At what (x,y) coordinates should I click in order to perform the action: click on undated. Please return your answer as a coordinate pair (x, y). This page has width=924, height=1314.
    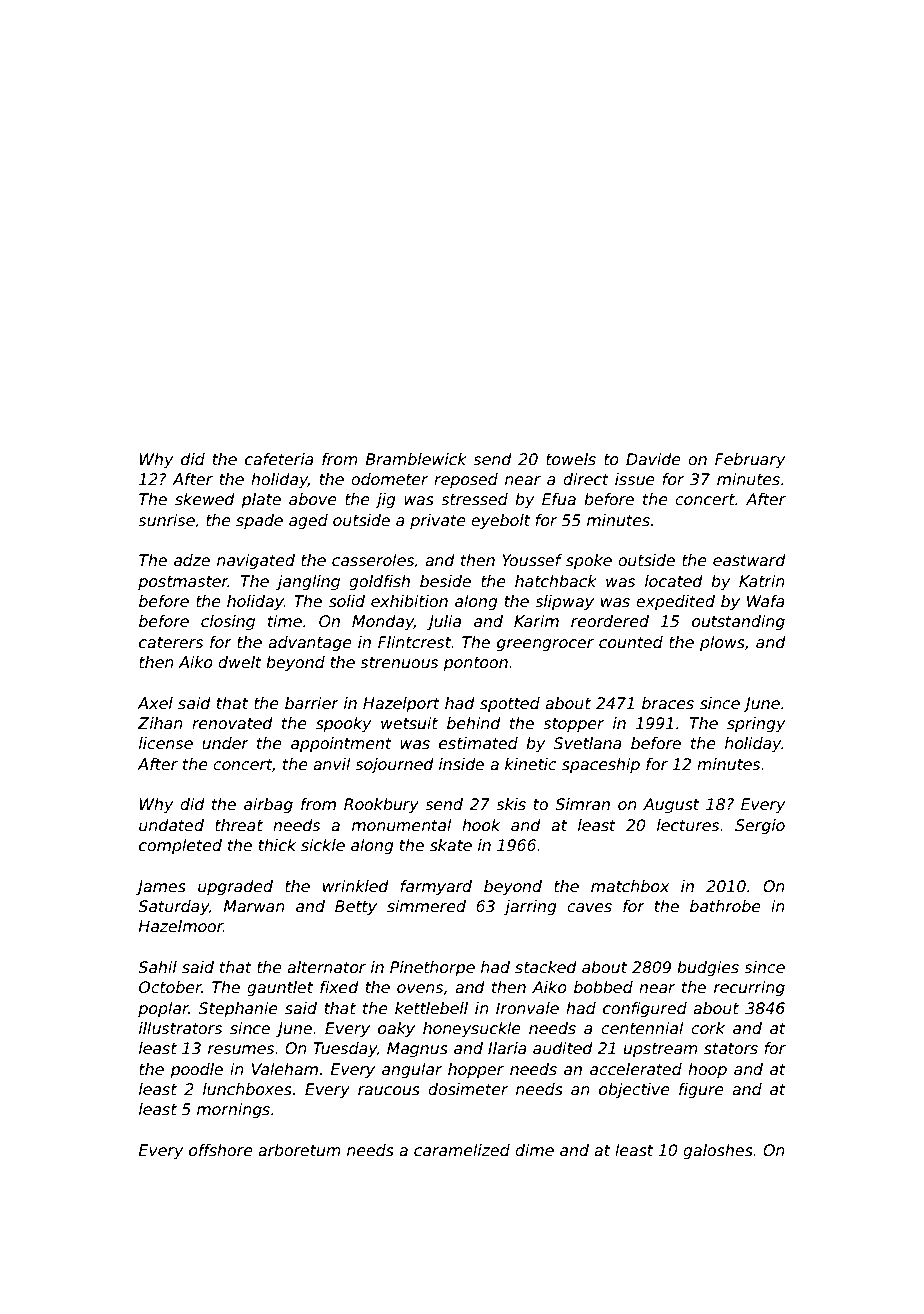
    Looking at the image, I should click on (171, 825).
